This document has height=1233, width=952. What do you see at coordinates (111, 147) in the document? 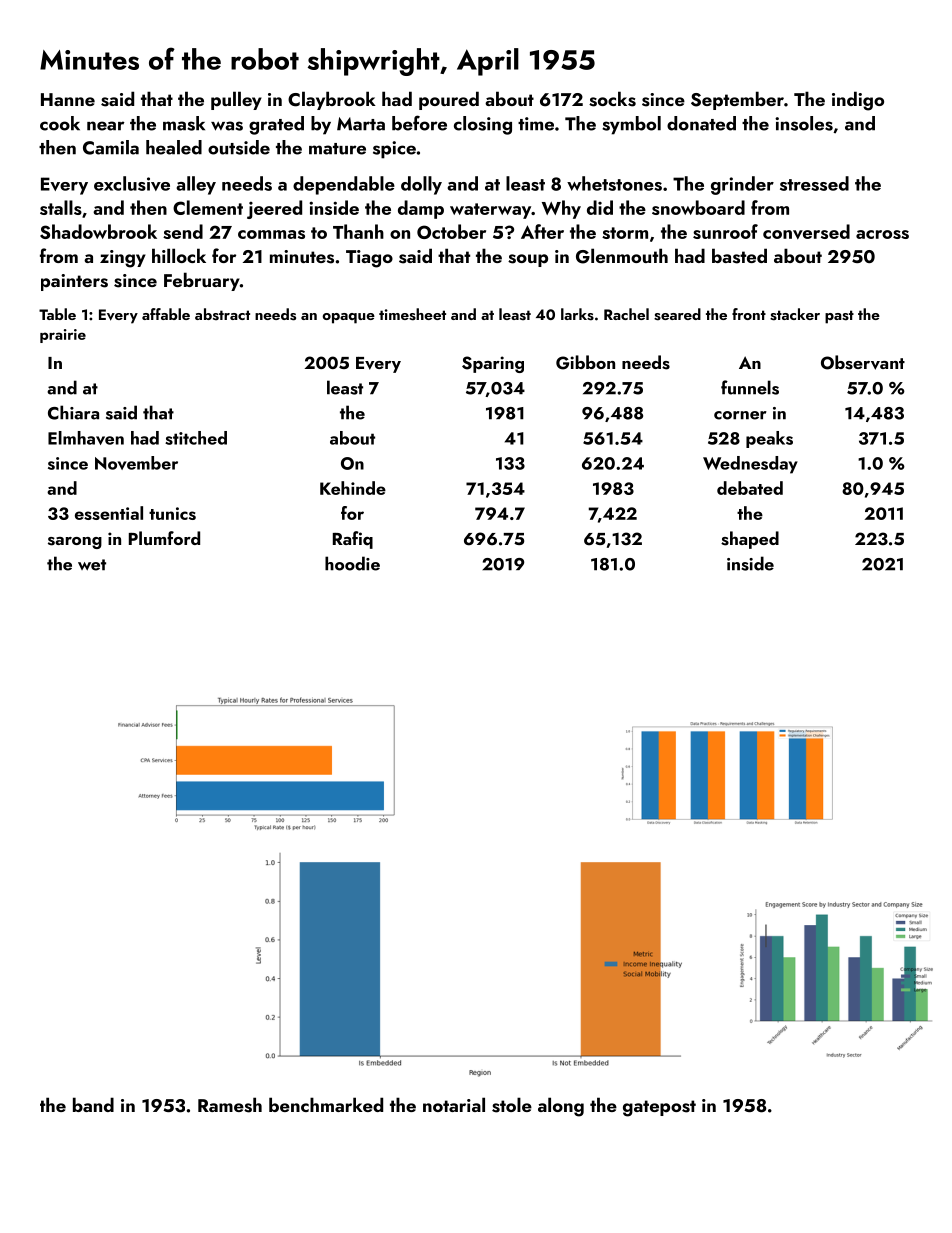
I see `Camila` at bounding box center [111, 147].
